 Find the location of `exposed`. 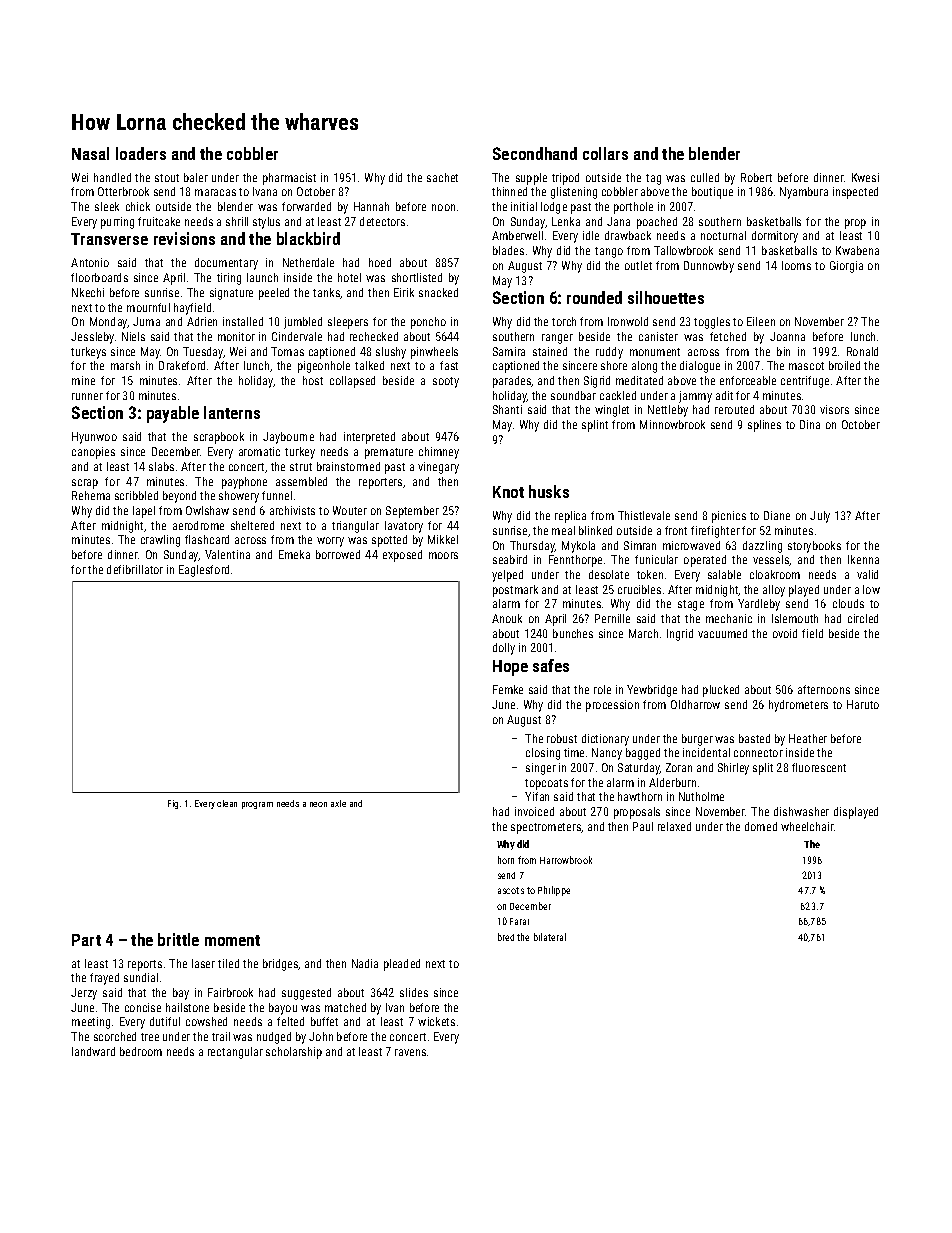

exposed is located at coordinates (402, 556).
